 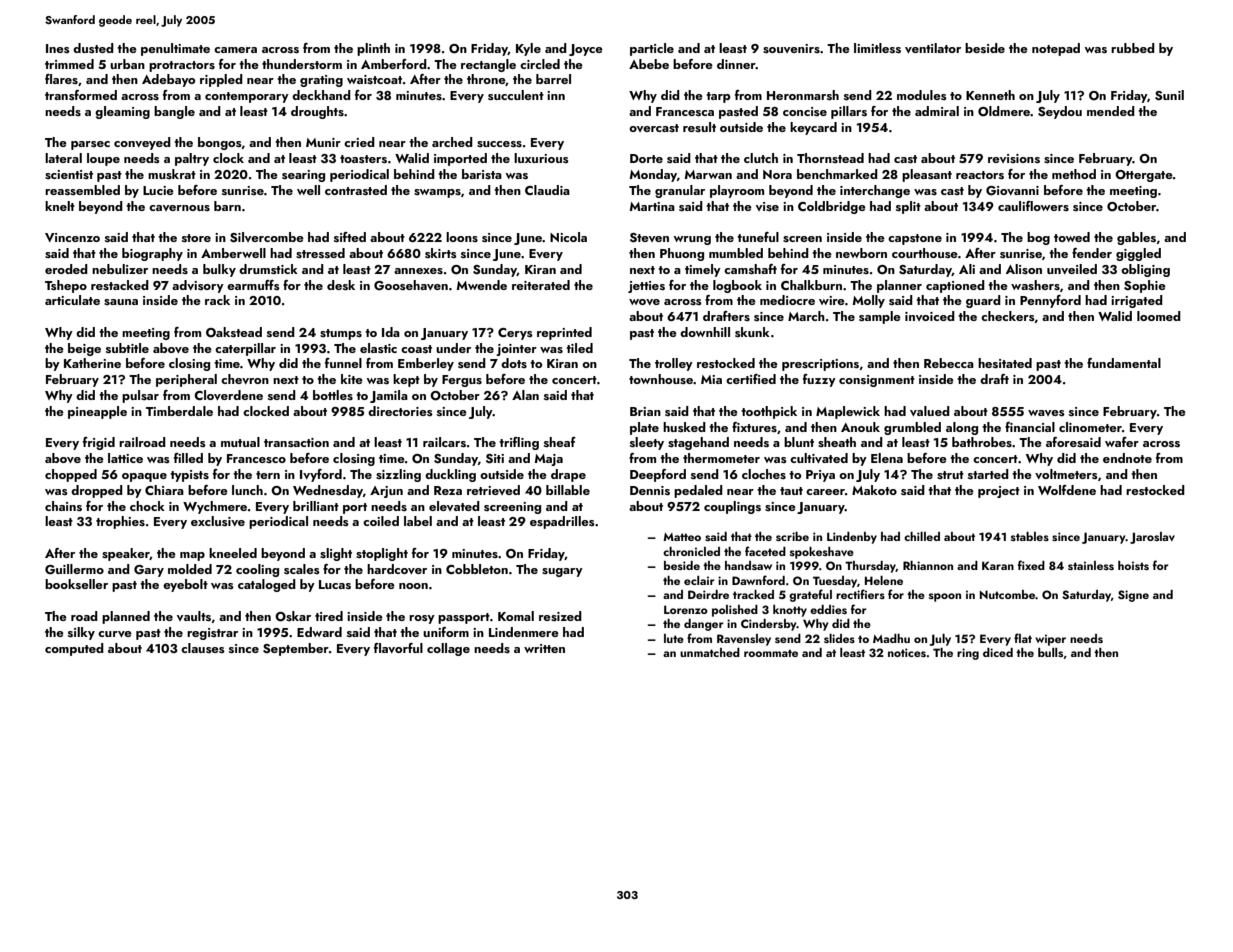 I want to click on newborn, so click(x=861, y=253).
